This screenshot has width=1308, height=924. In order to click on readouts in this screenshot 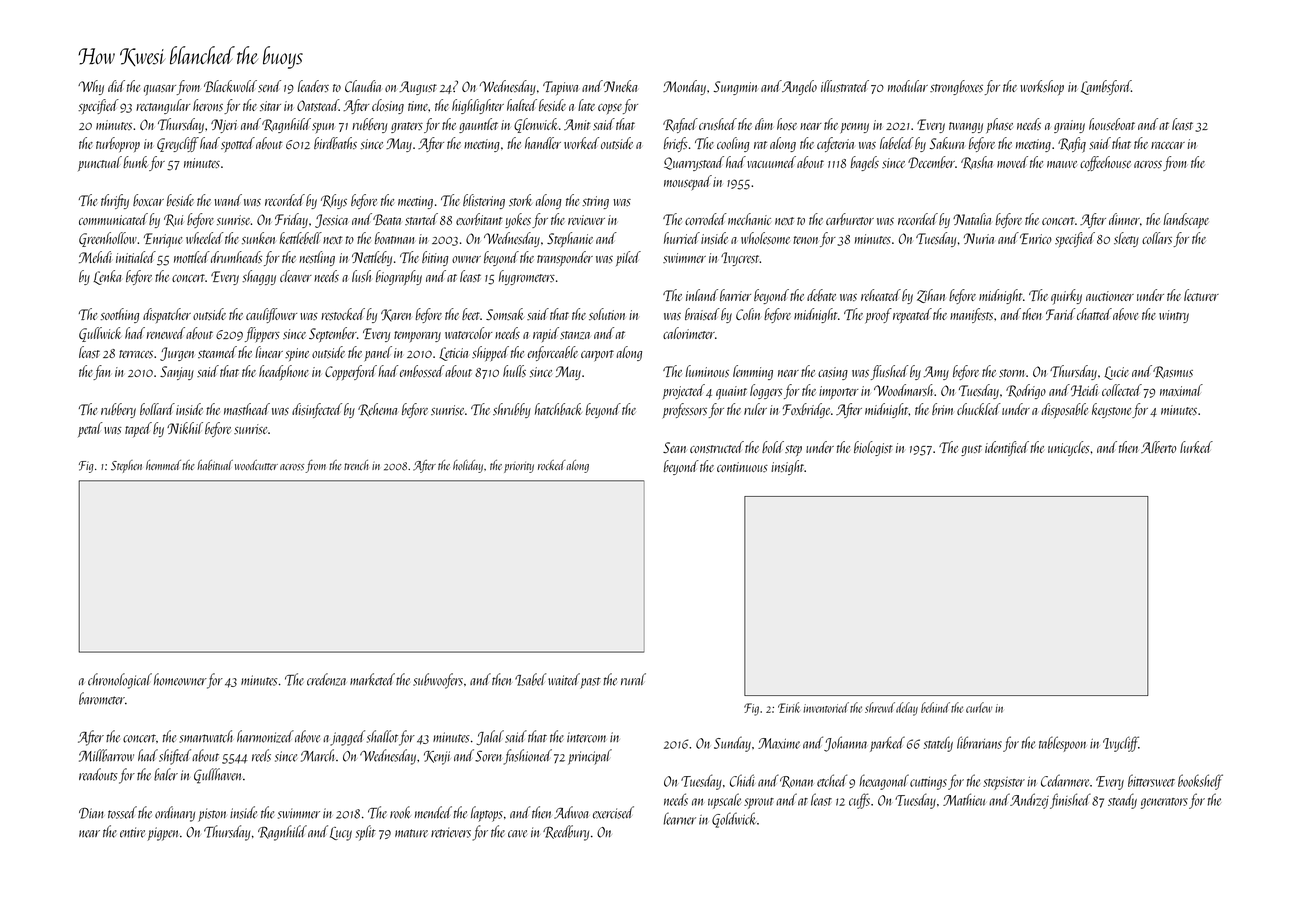, I will do `click(98, 774)`.
